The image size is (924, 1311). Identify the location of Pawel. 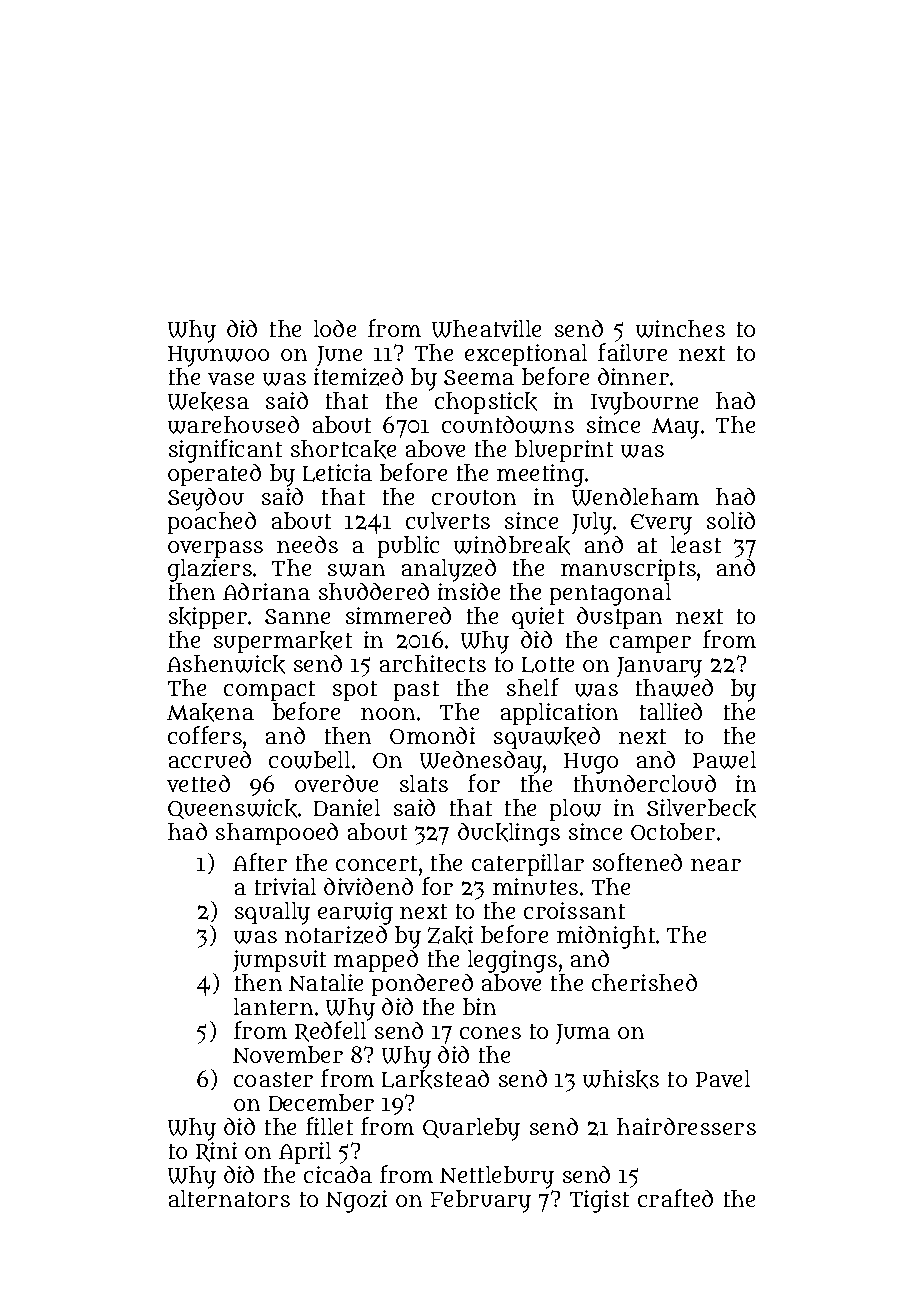
(724, 760).
